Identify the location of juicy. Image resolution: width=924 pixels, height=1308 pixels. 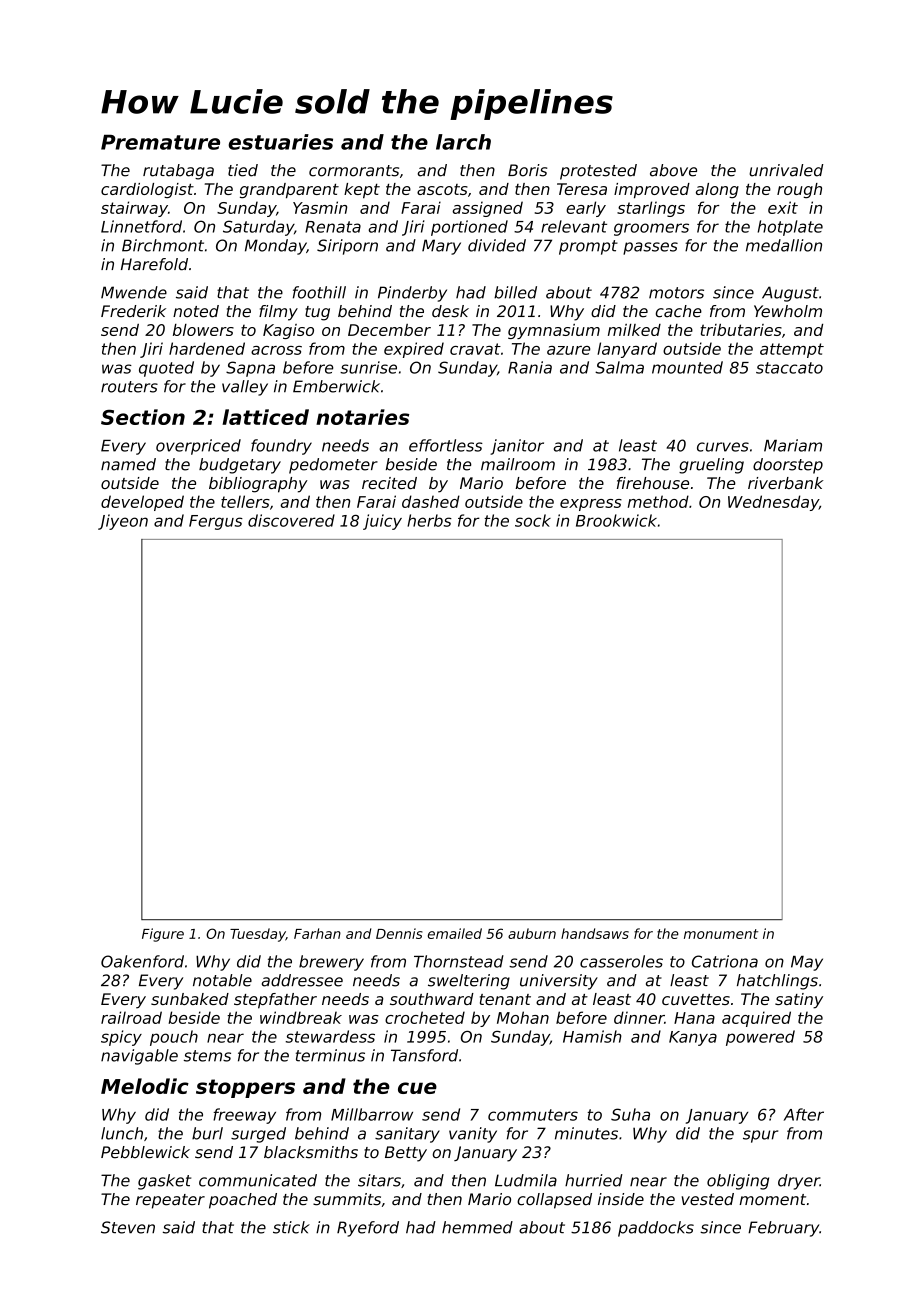
(382, 522).
